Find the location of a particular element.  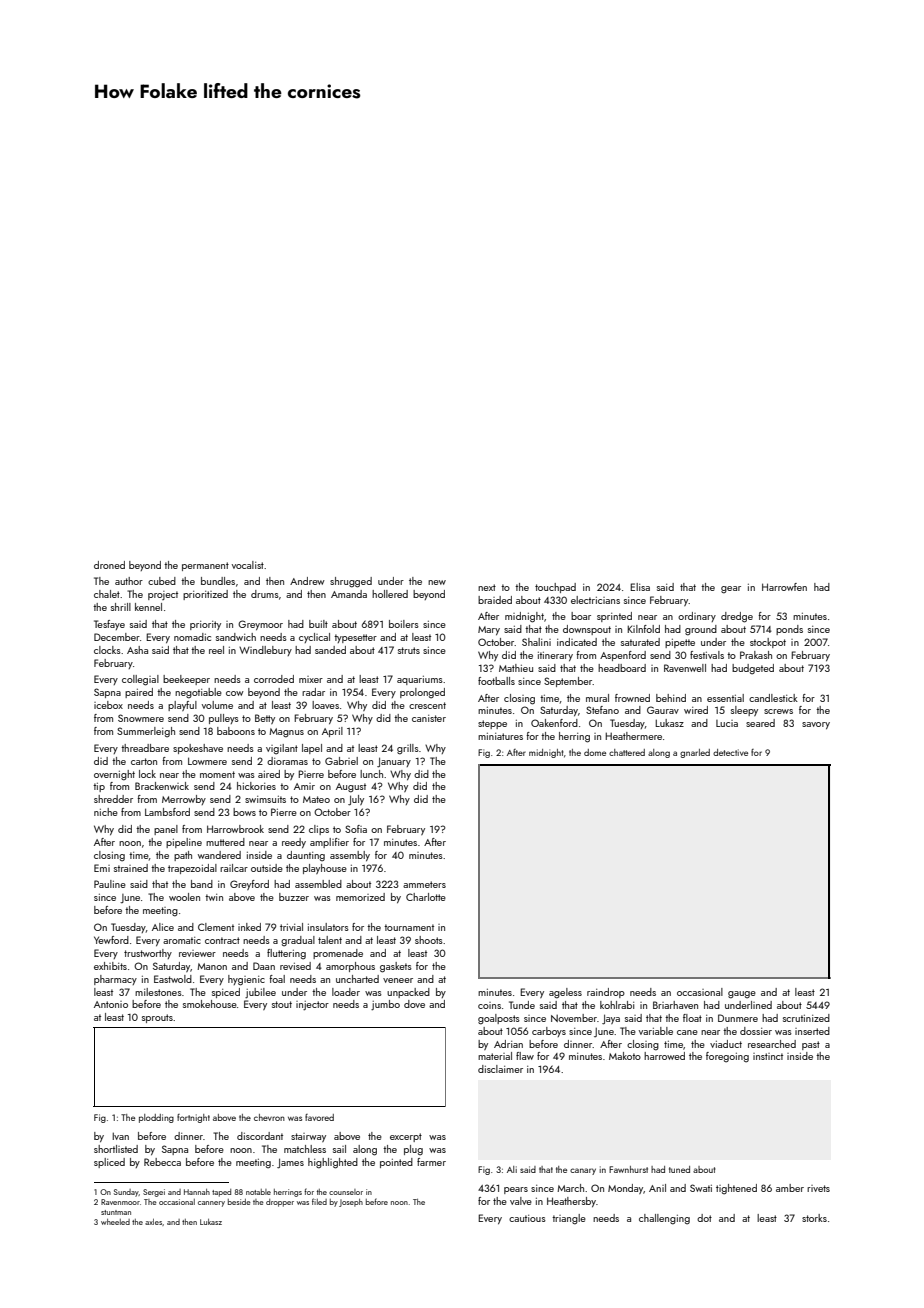

axles is located at coordinates (153, 1222).
